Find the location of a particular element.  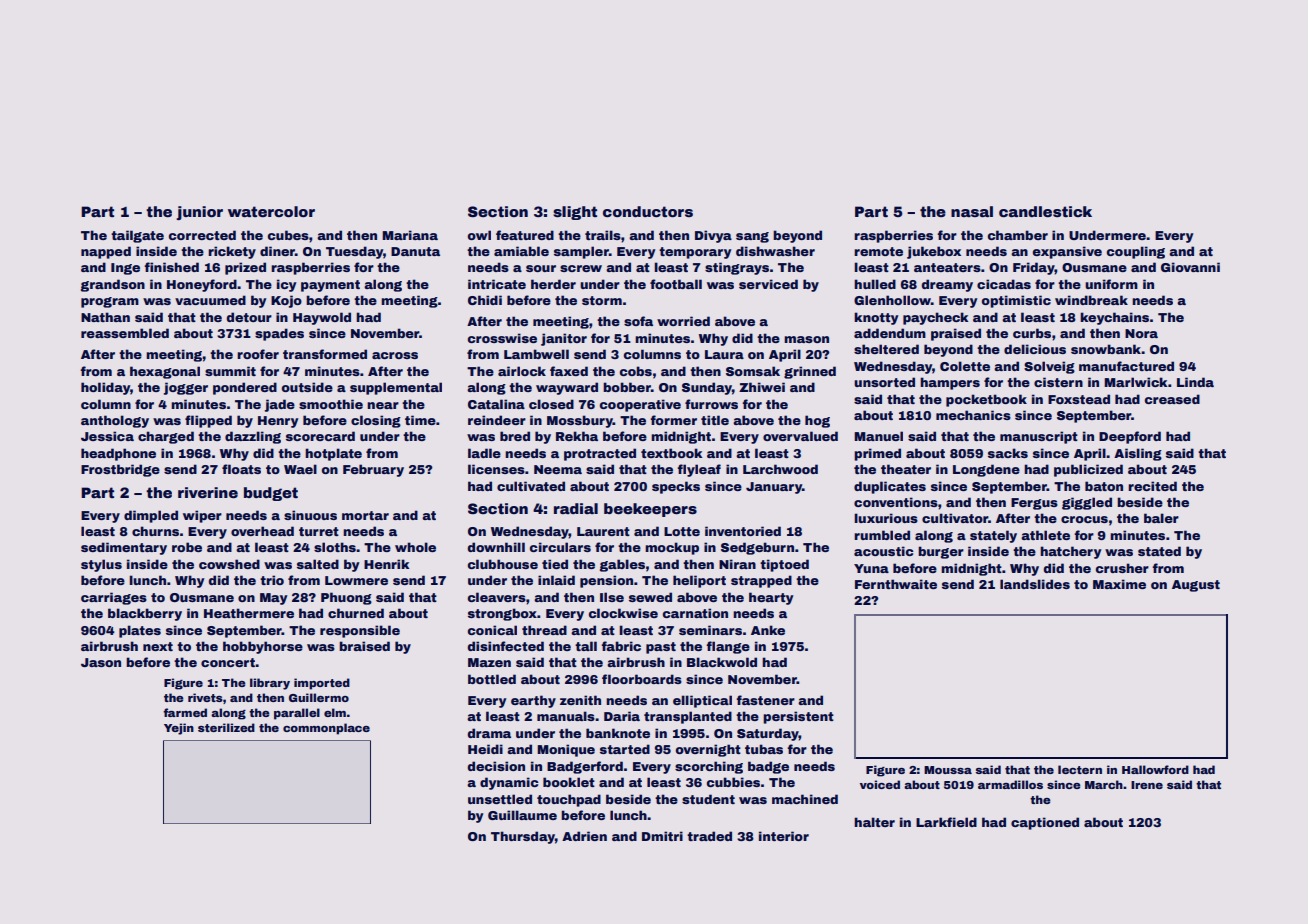

Hallowford is located at coordinates (1155, 769).
